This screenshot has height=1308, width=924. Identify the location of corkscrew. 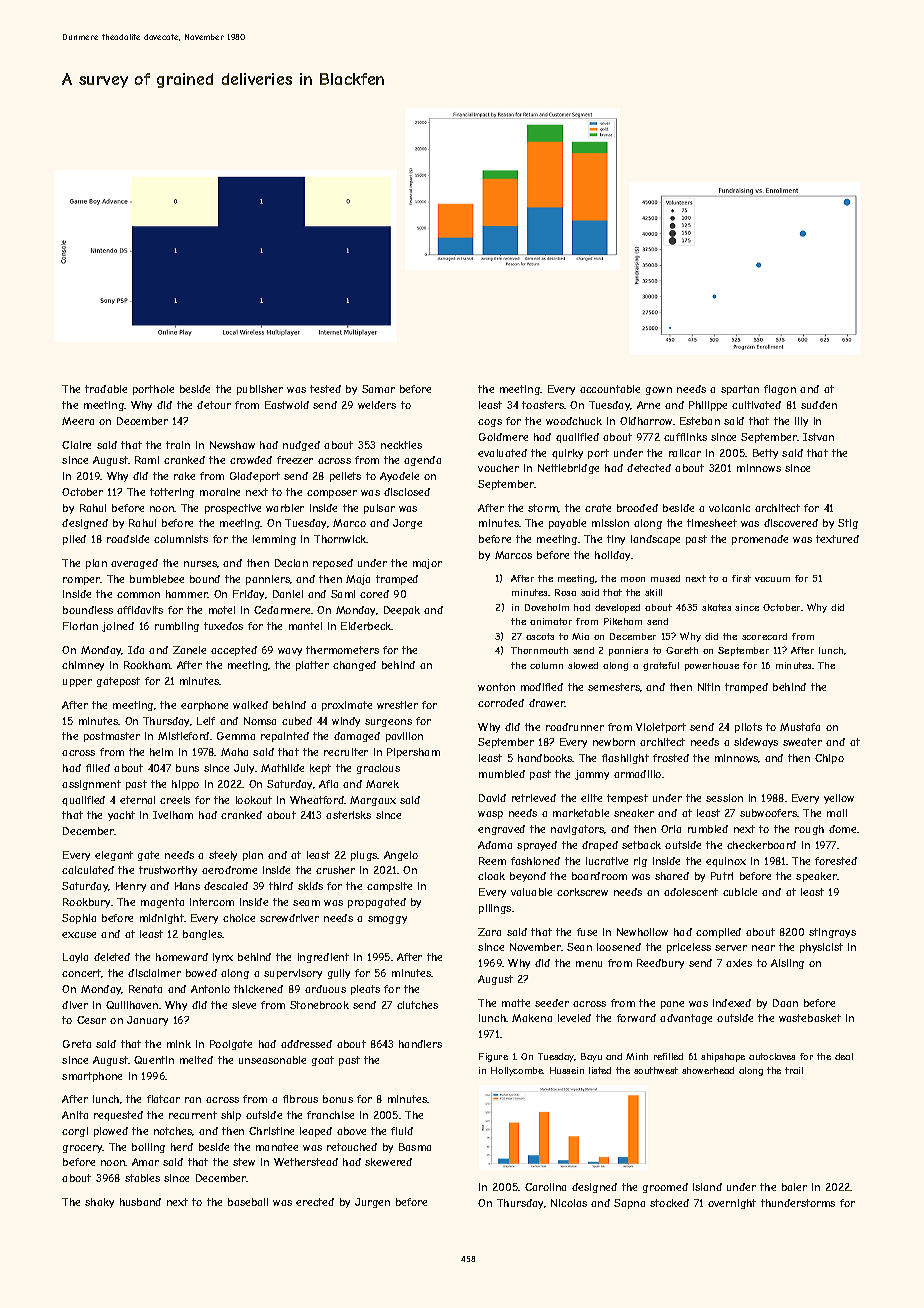
(582, 892).
